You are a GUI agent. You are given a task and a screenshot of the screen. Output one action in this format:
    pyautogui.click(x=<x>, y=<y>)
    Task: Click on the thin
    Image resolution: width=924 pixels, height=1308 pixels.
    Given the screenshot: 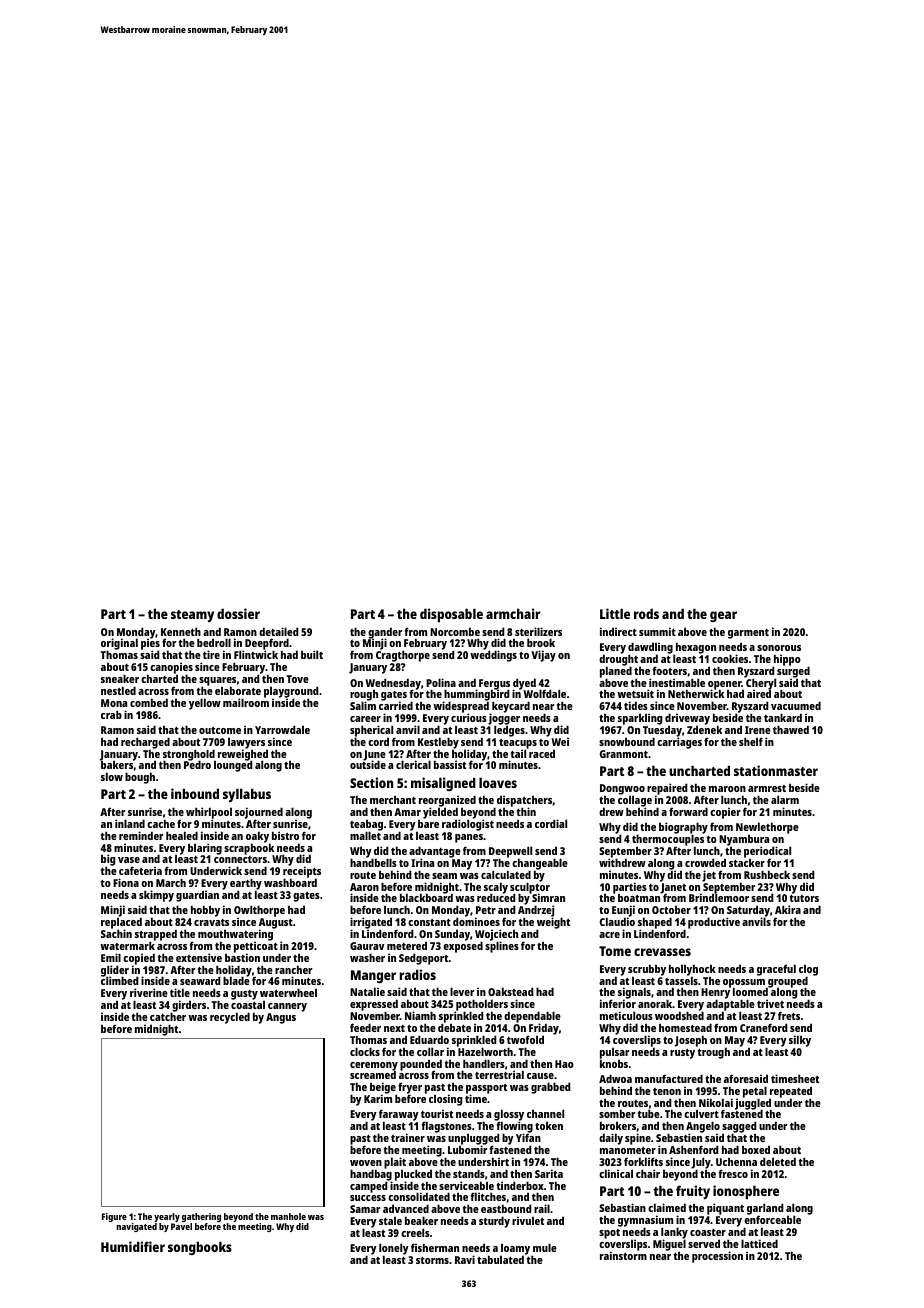 What is the action you would take?
    pyautogui.click(x=526, y=812)
